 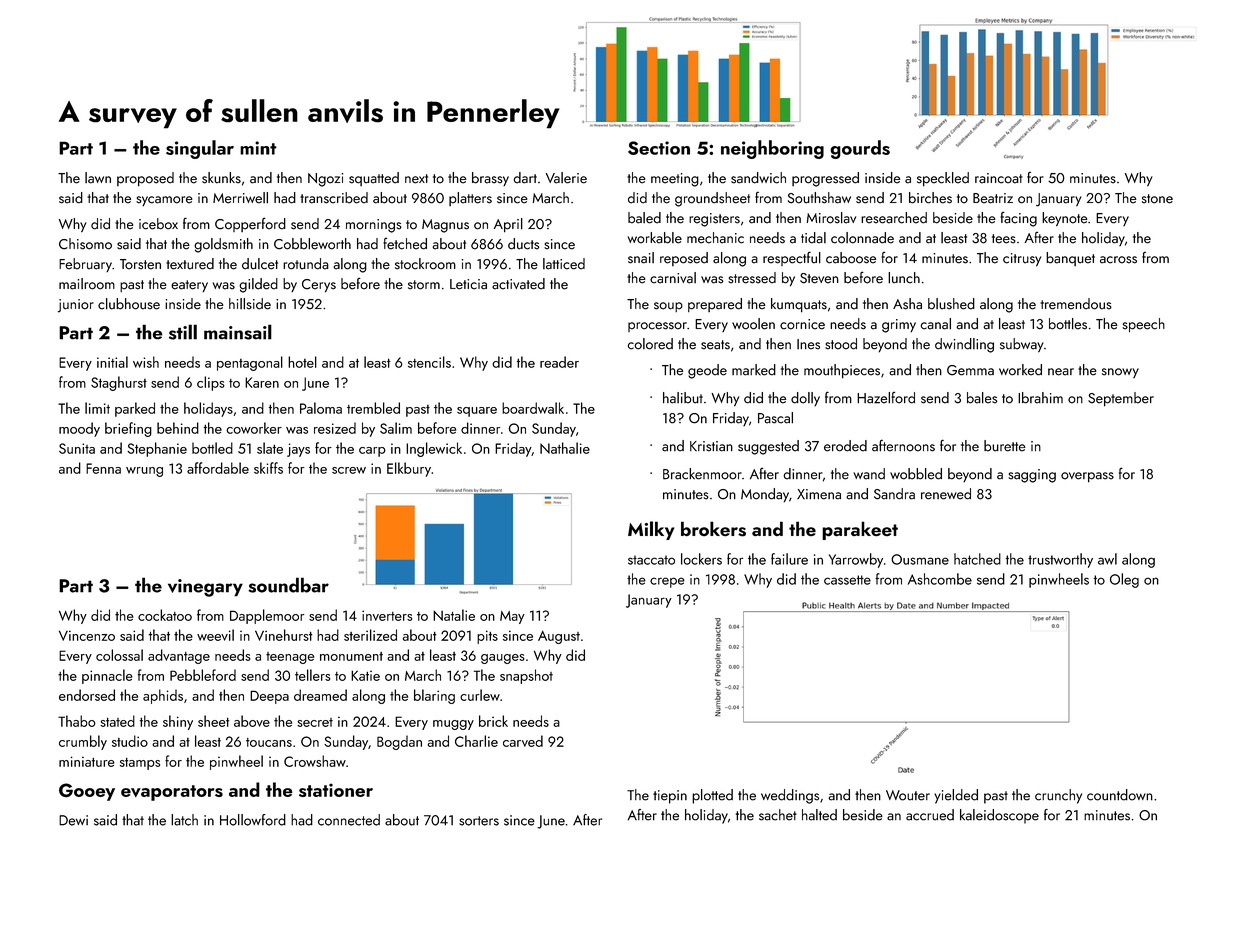 What do you see at coordinates (715, 305) in the document?
I see `prepared` at bounding box center [715, 305].
